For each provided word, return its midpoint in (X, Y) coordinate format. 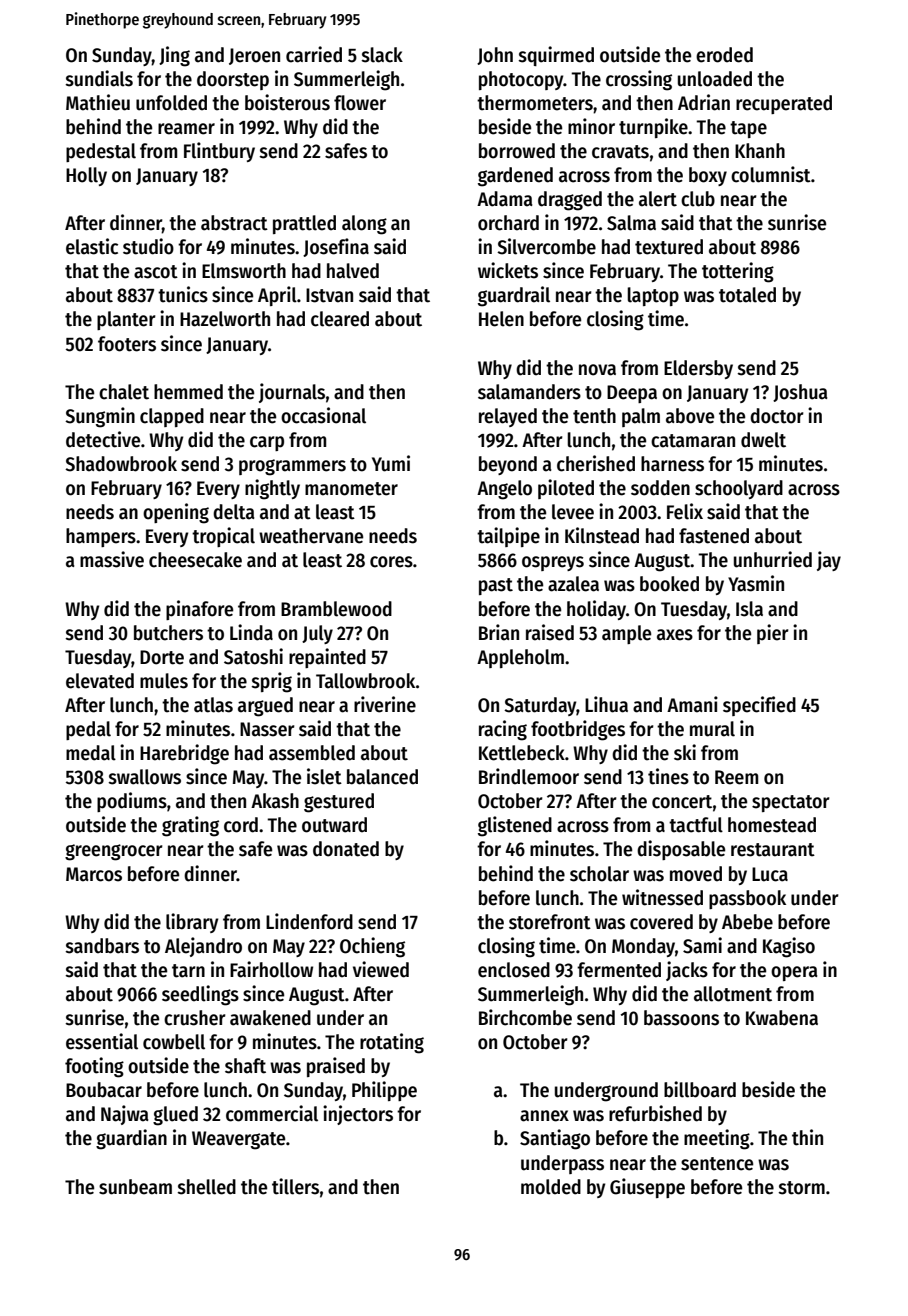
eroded (724, 55)
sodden (660, 488)
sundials (99, 78)
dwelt (763, 440)
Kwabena (782, 1018)
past (496, 586)
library (192, 923)
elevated (100, 681)
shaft (245, 1066)
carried (314, 54)
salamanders (529, 392)
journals (292, 393)
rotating (392, 1043)
